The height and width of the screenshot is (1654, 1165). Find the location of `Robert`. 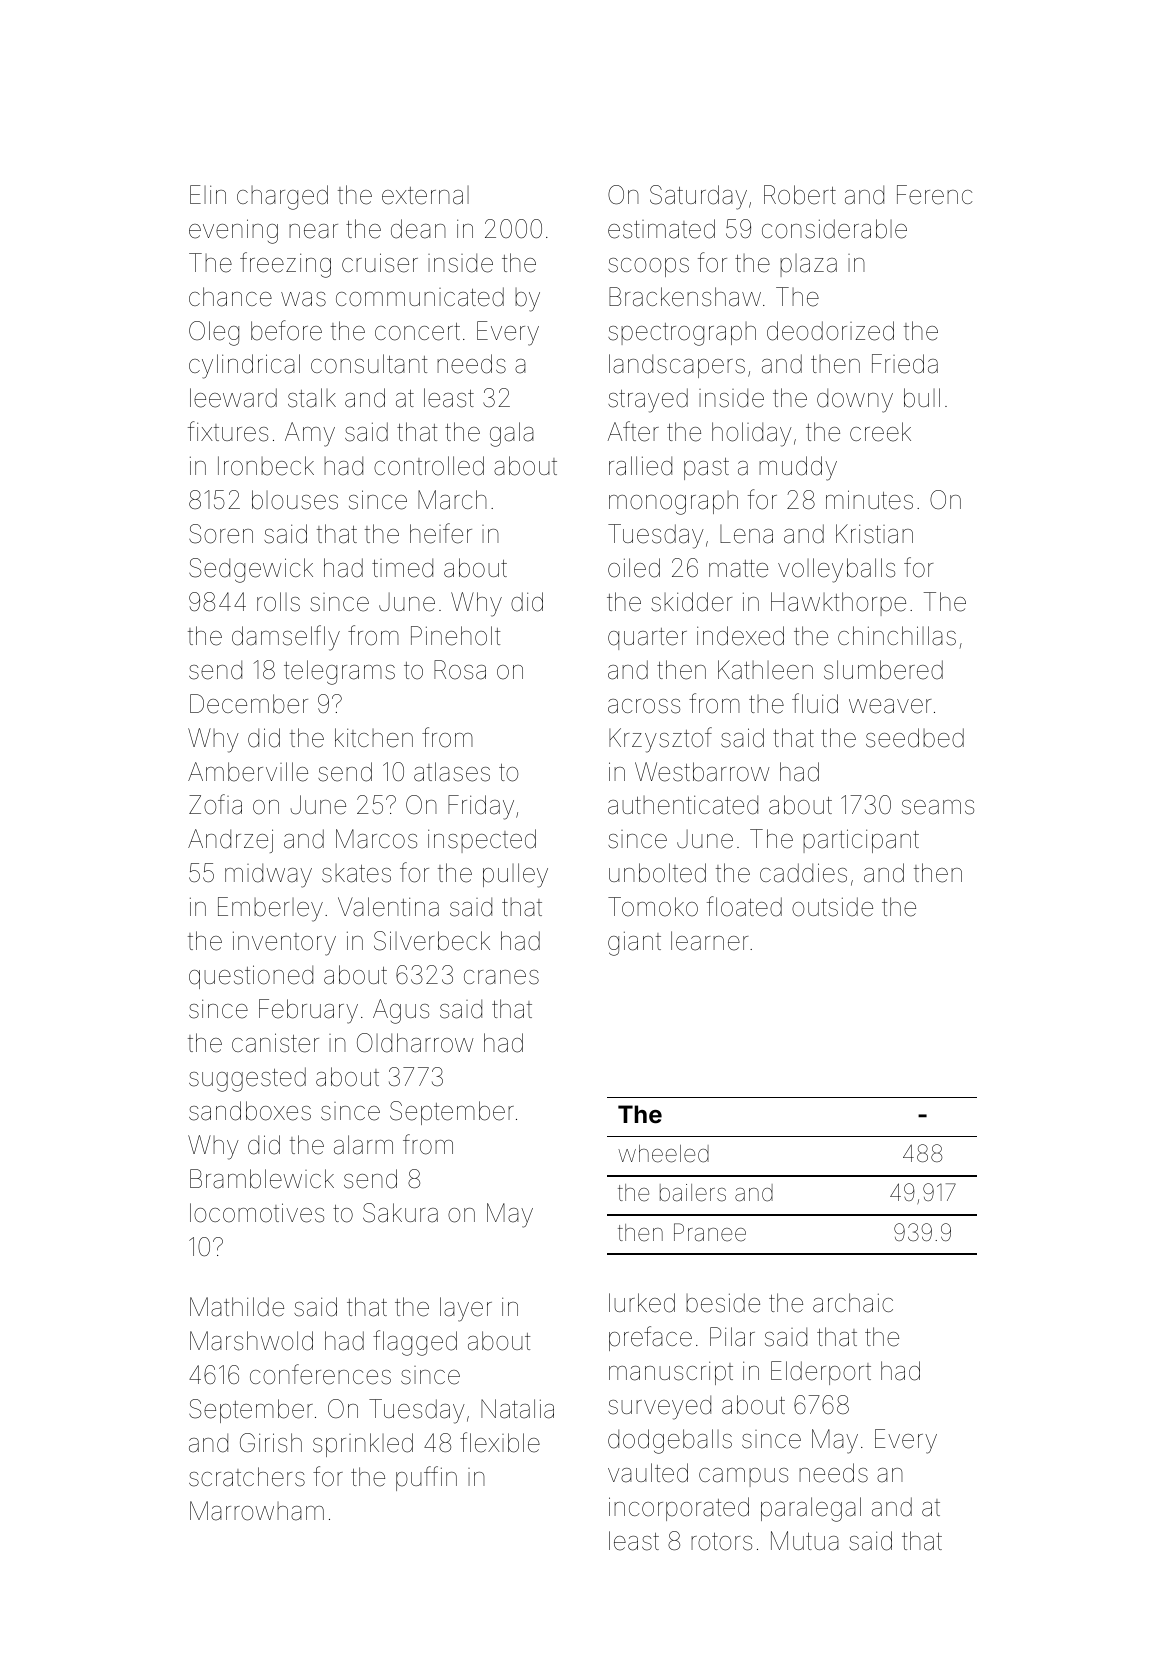

Robert is located at coordinates (800, 195).
